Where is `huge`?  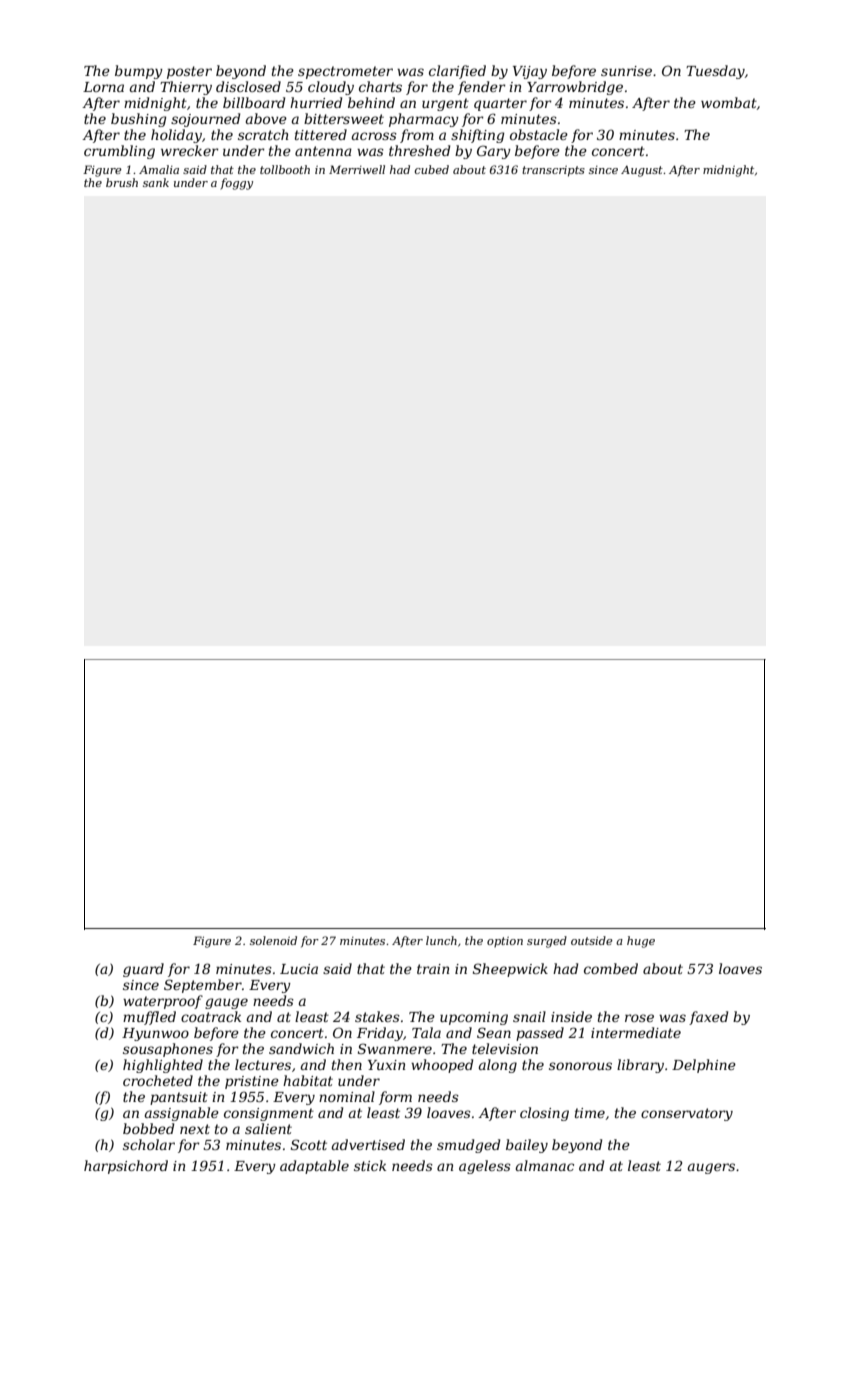 huge is located at coordinates (641, 942).
